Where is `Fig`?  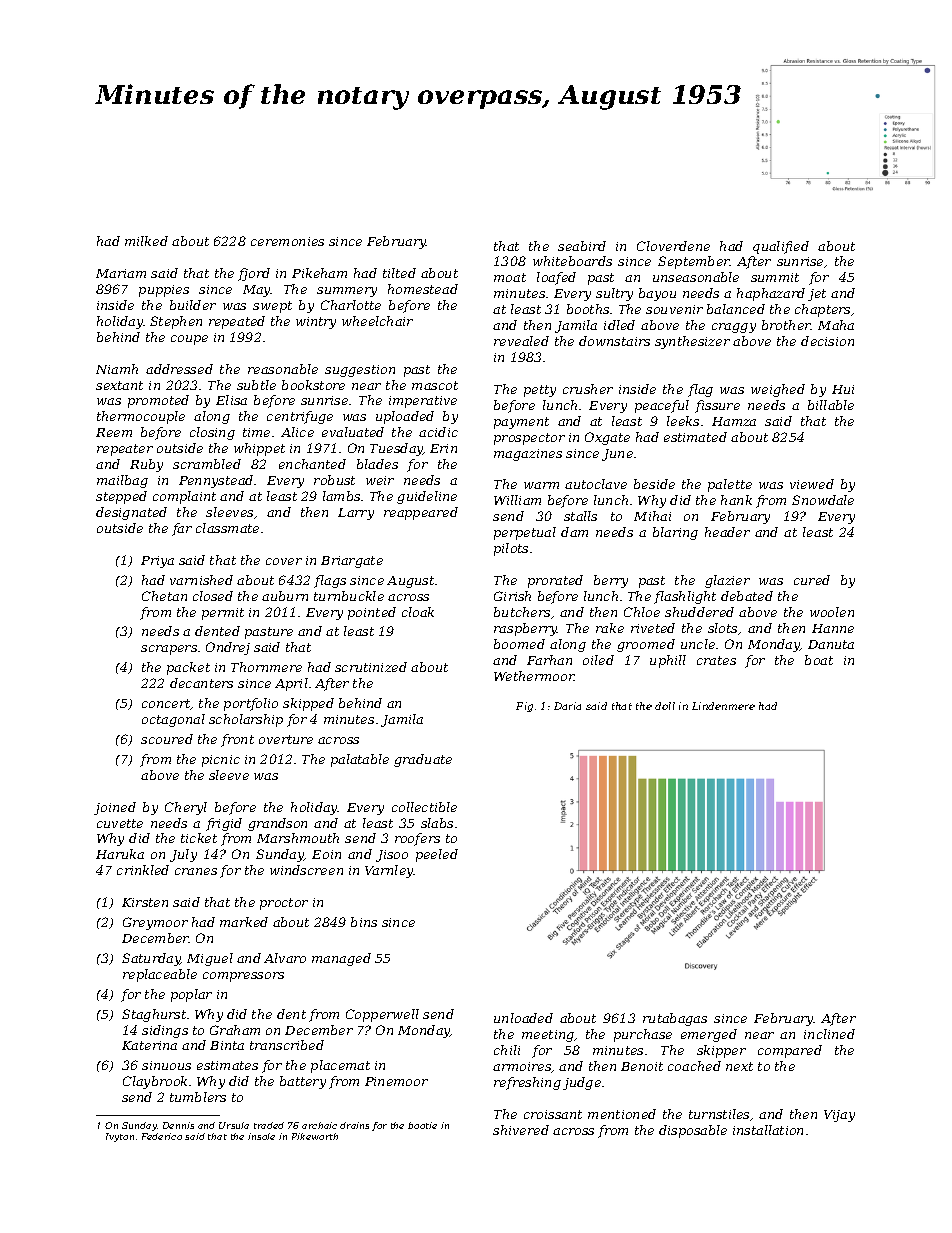 Fig is located at coordinates (524, 707).
